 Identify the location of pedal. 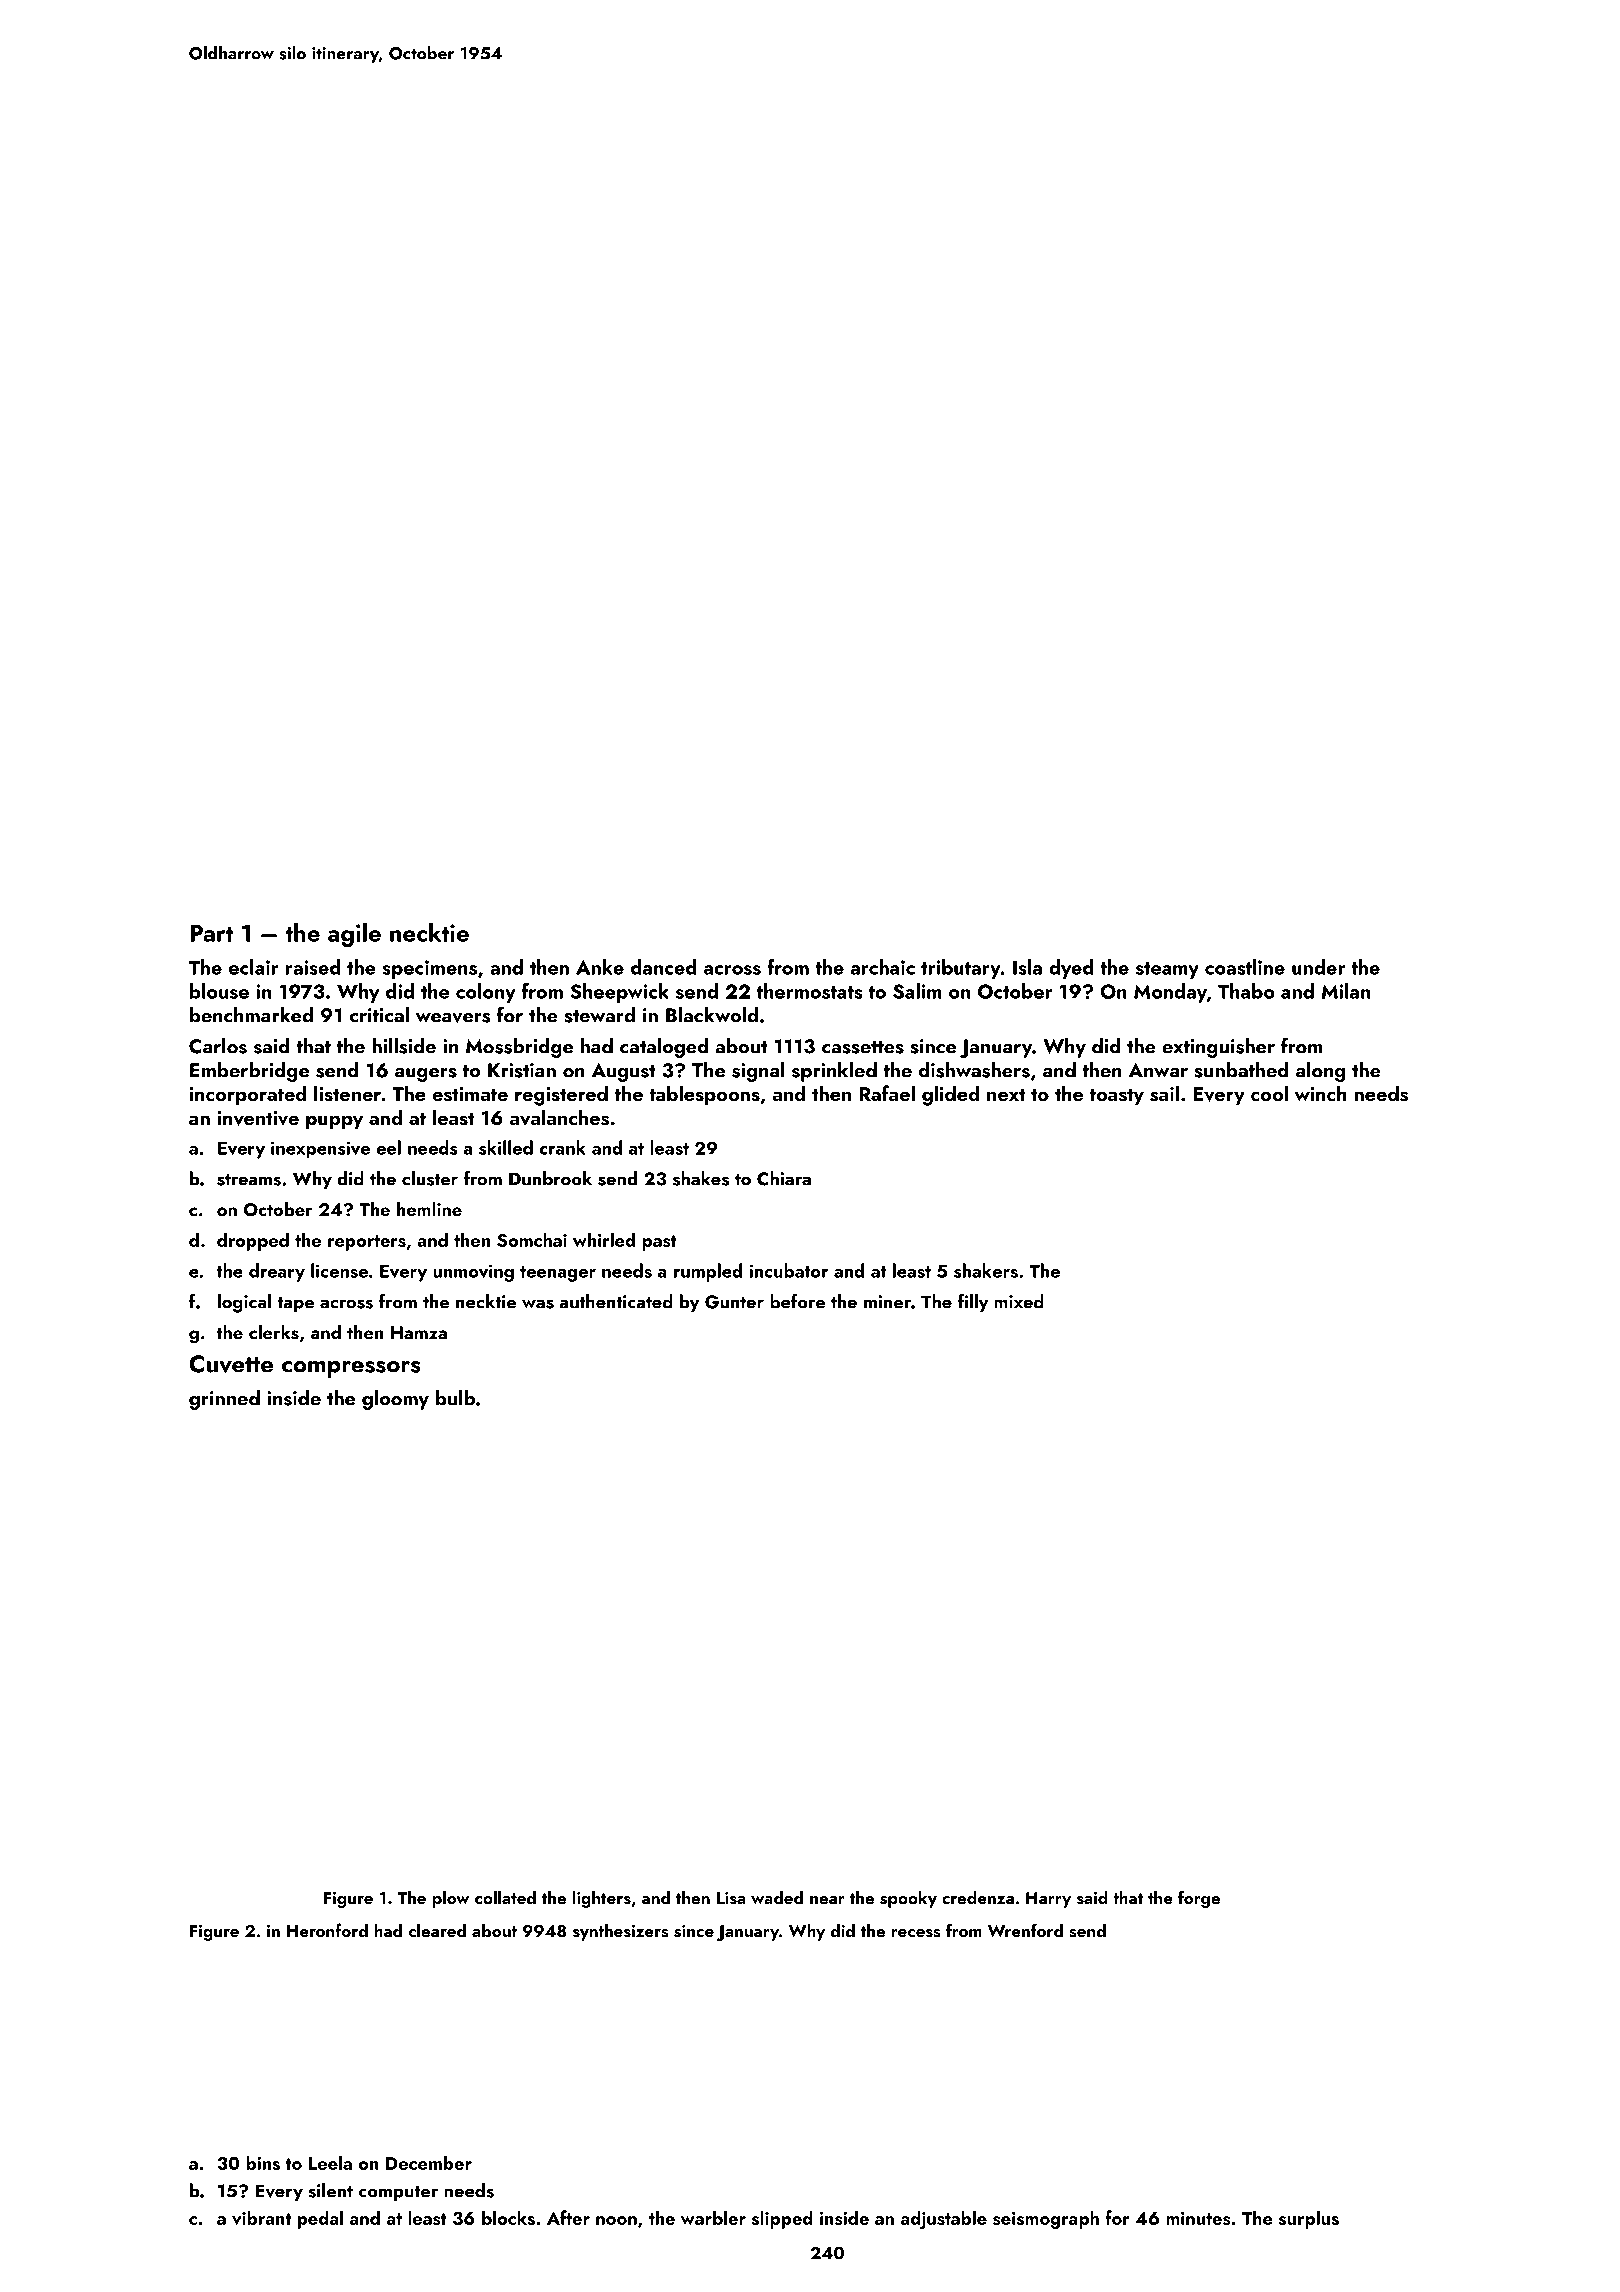
(320, 2219).
